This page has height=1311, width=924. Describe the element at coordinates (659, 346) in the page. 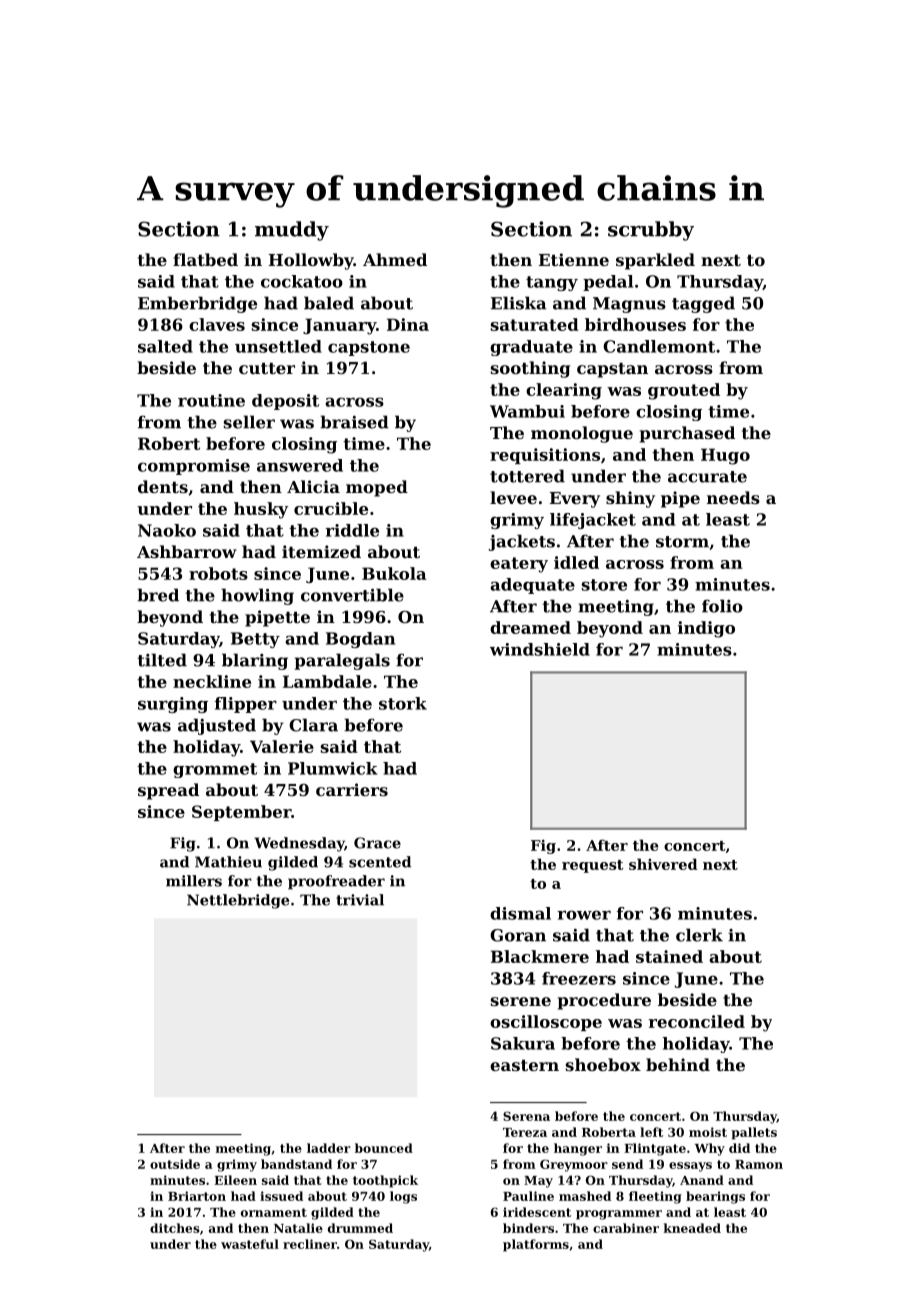

I see `Candlemont` at that location.
